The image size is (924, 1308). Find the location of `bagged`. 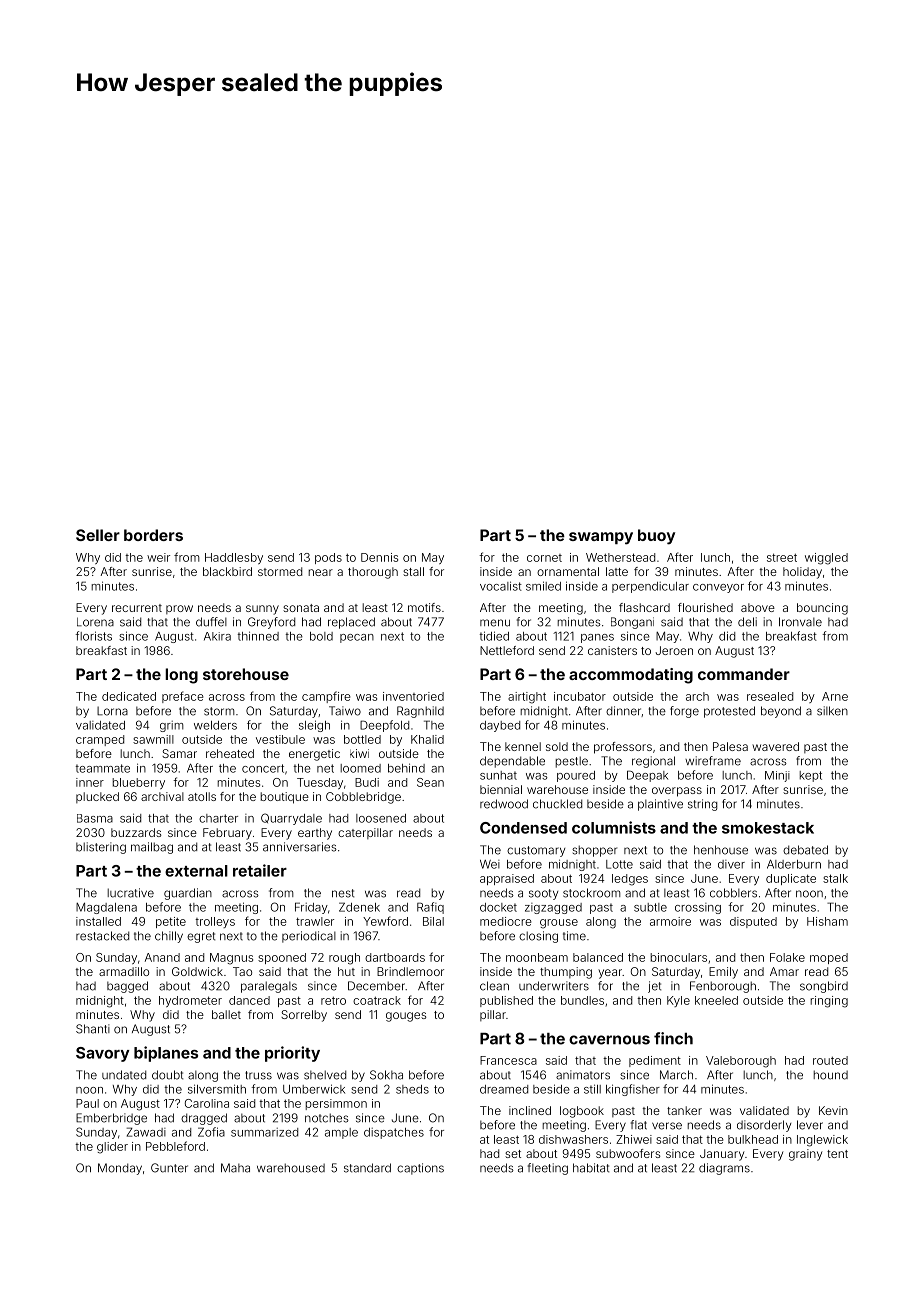

bagged is located at coordinates (127, 987).
